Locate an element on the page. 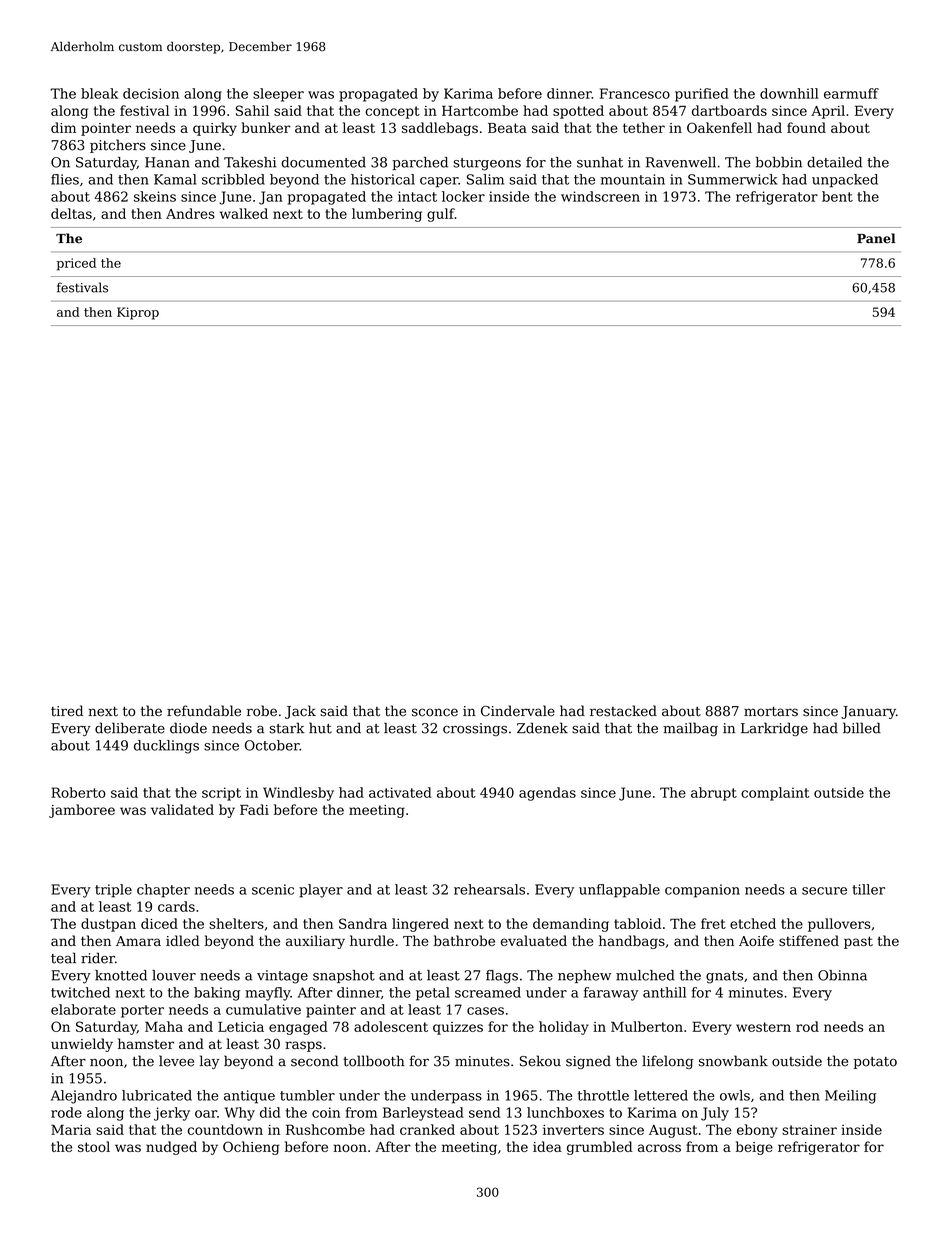  sconce is located at coordinates (435, 712).
